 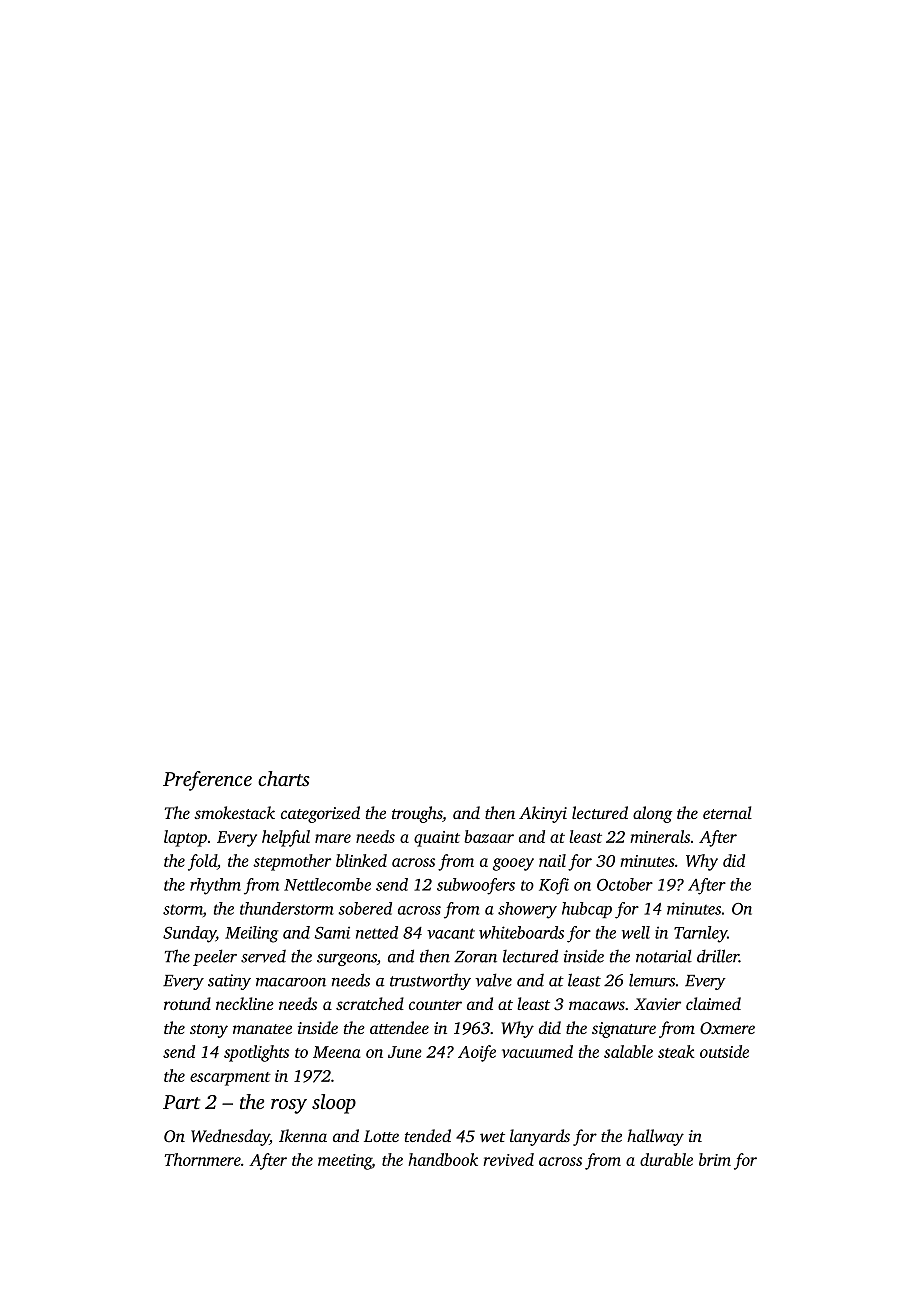 What do you see at coordinates (489, 836) in the image?
I see `bazaar` at bounding box center [489, 836].
